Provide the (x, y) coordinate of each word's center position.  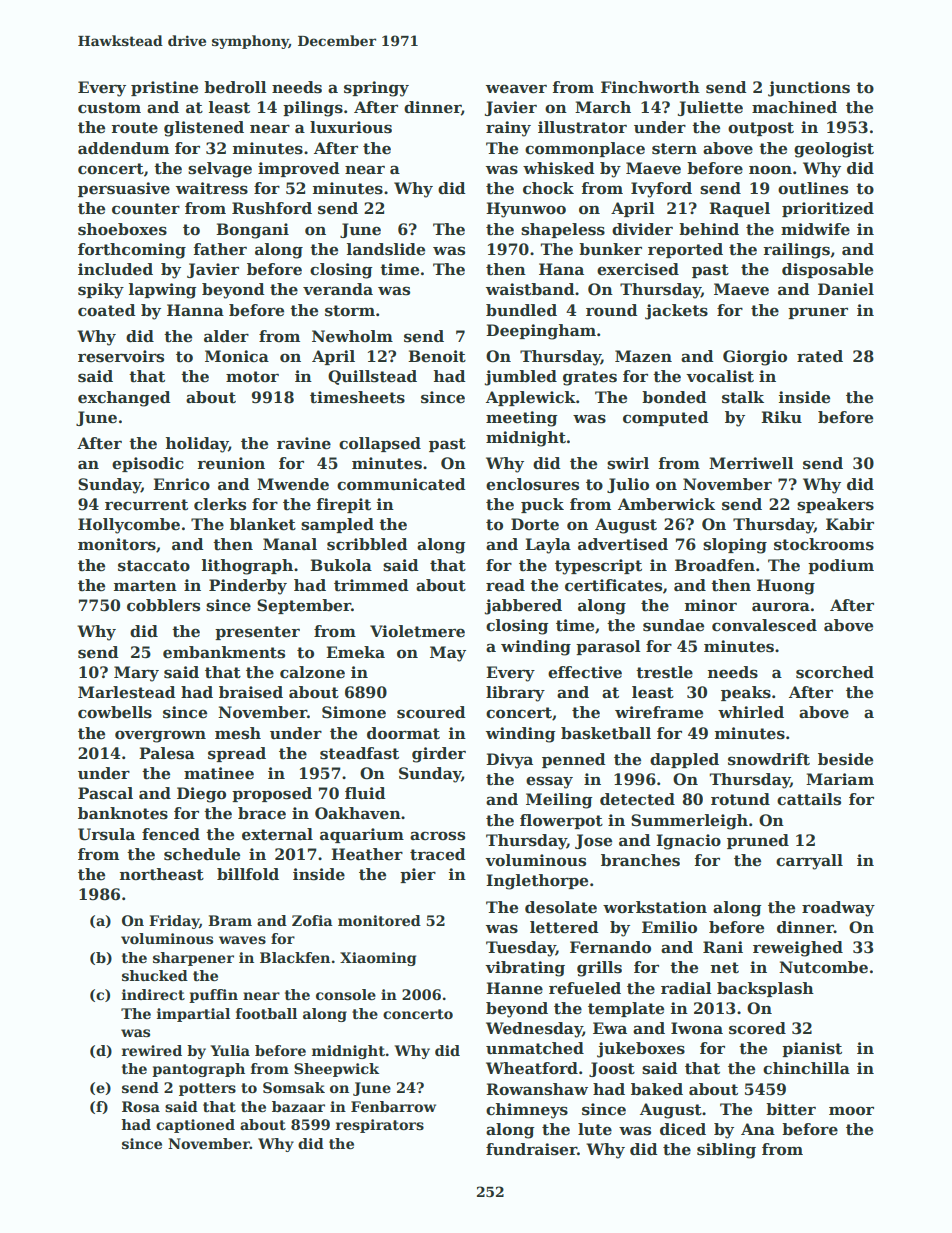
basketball (606, 733)
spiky (101, 291)
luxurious (351, 127)
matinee (219, 773)
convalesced (764, 625)
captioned (195, 1126)
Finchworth (650, 87)
